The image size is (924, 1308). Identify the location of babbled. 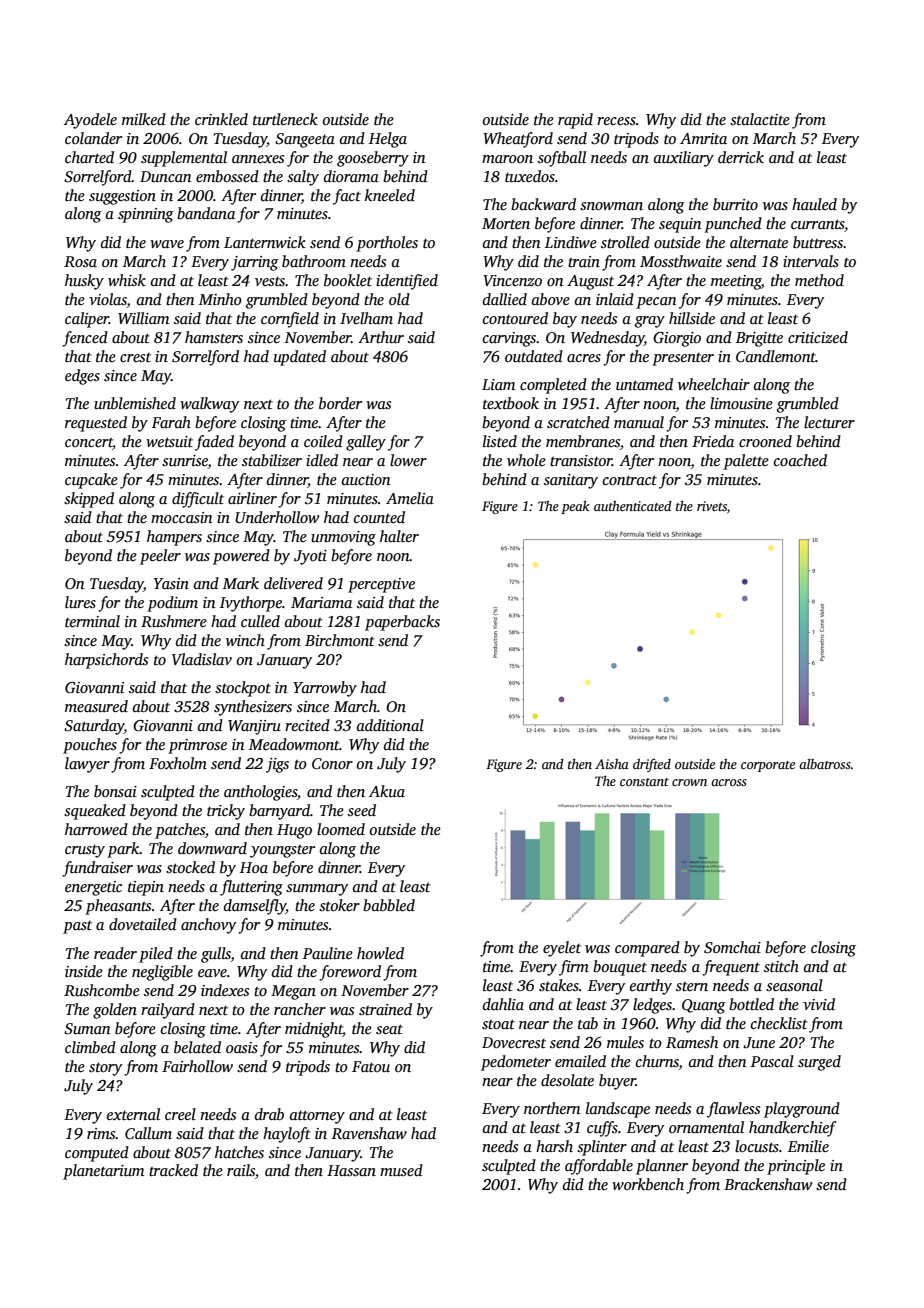
(389, 905).
